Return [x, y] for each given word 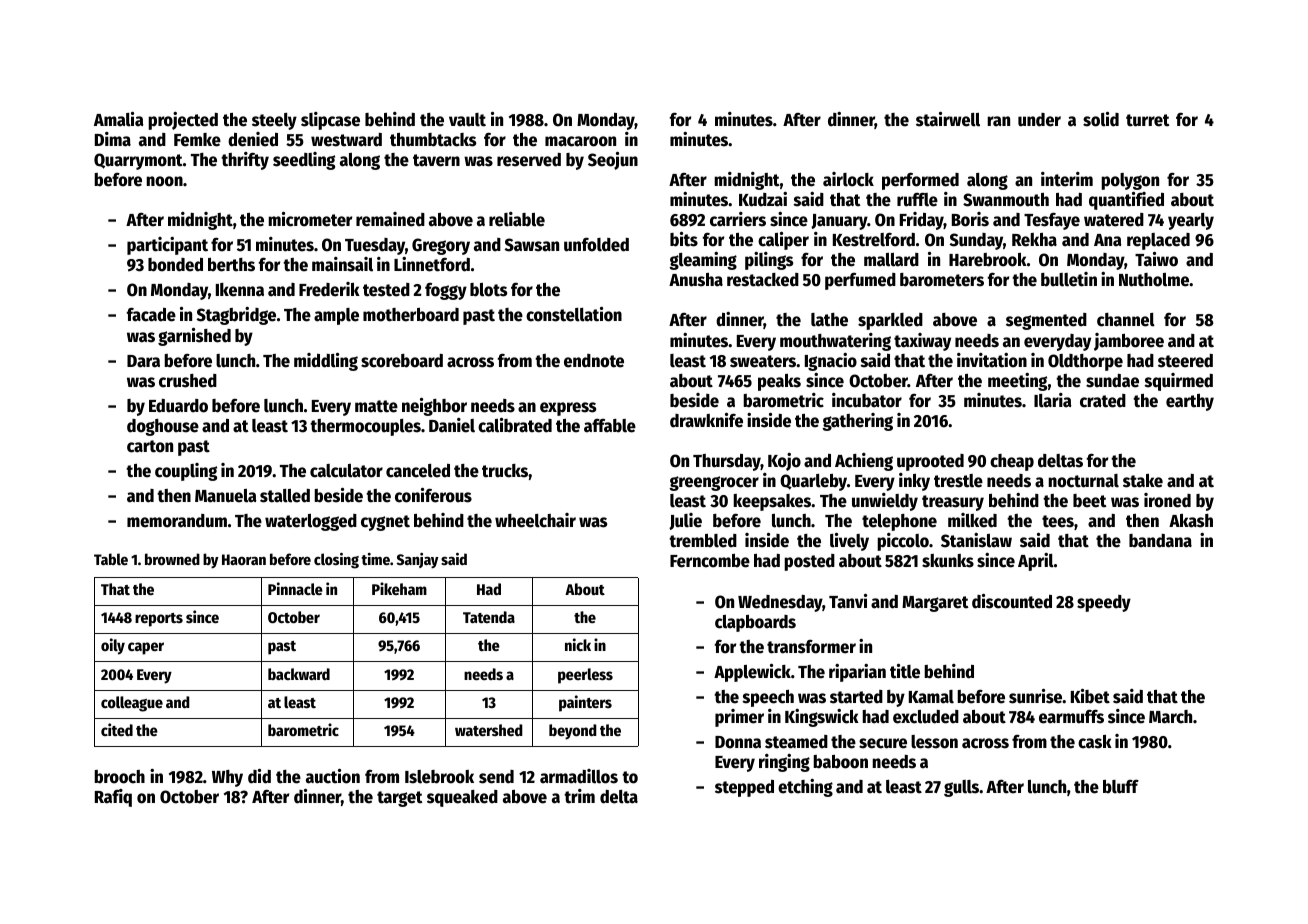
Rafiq [113, 798]
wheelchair [535, 520]
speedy [1104, 603]
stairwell [948, 119]
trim [579, 796]
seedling [304, 161]
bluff [1121, 786]
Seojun [613, 161]
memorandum [177, 521]
